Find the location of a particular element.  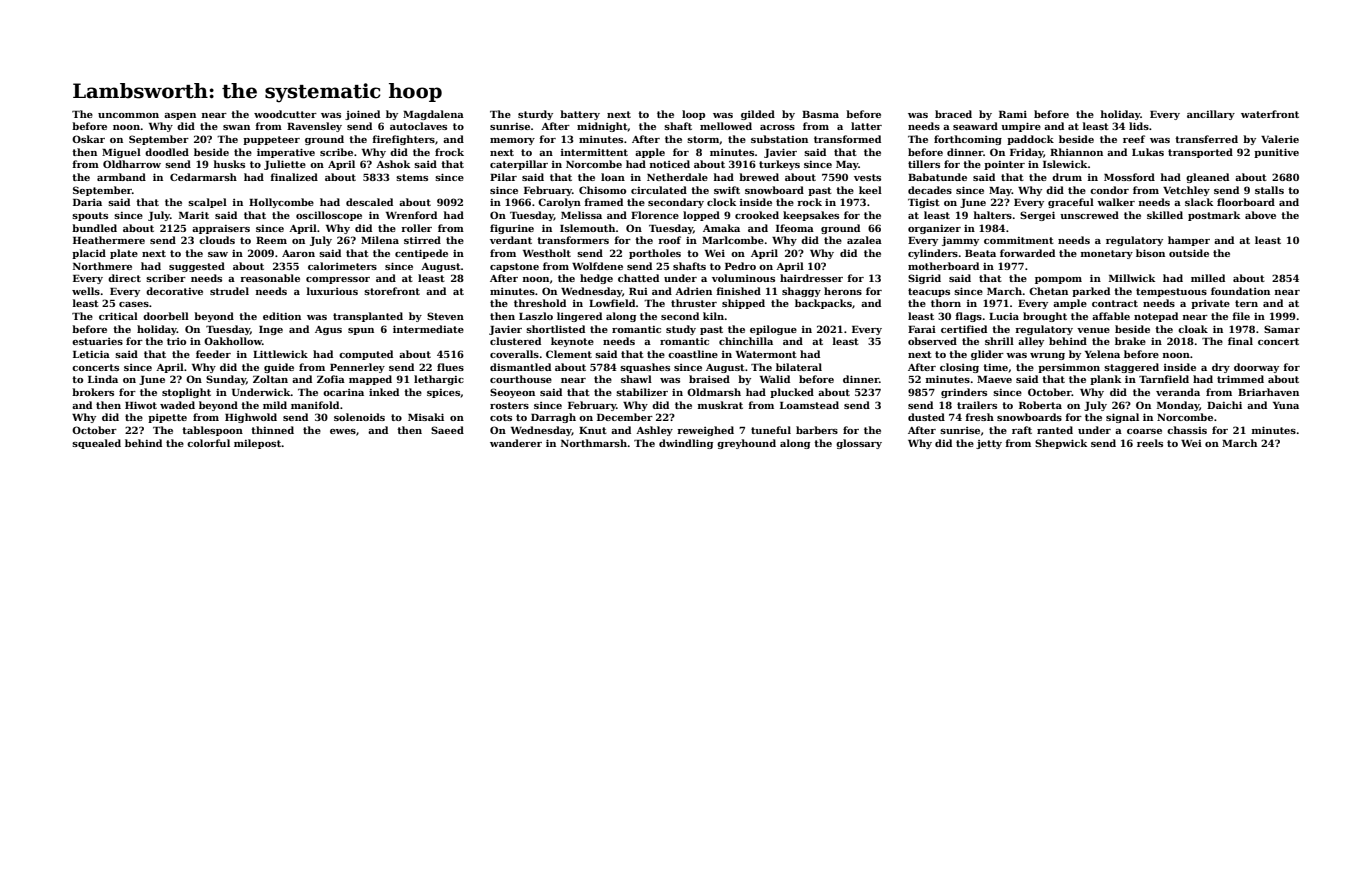

woodcutter is located at coordinates (285, 114).
